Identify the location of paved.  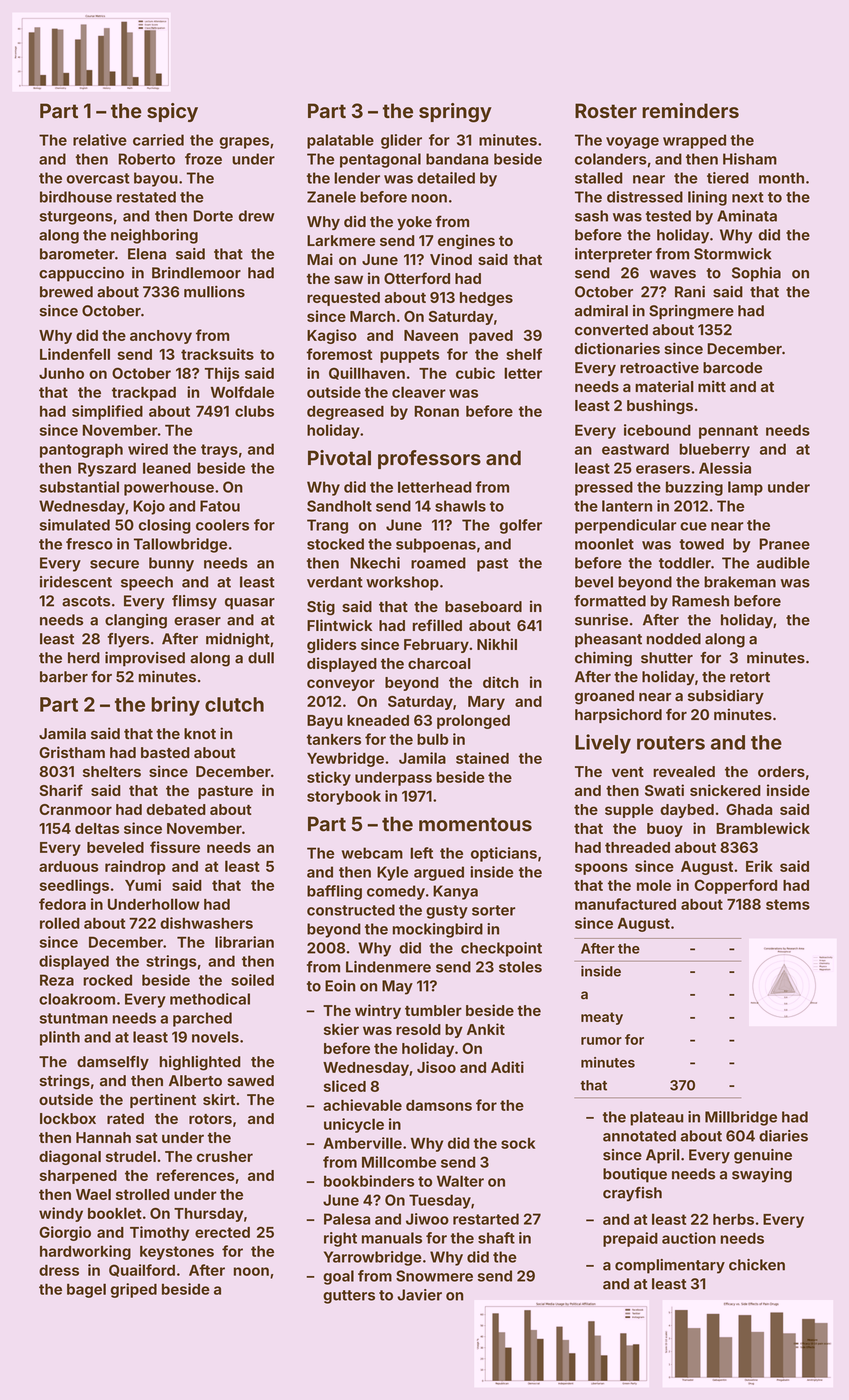
(491, 337).
